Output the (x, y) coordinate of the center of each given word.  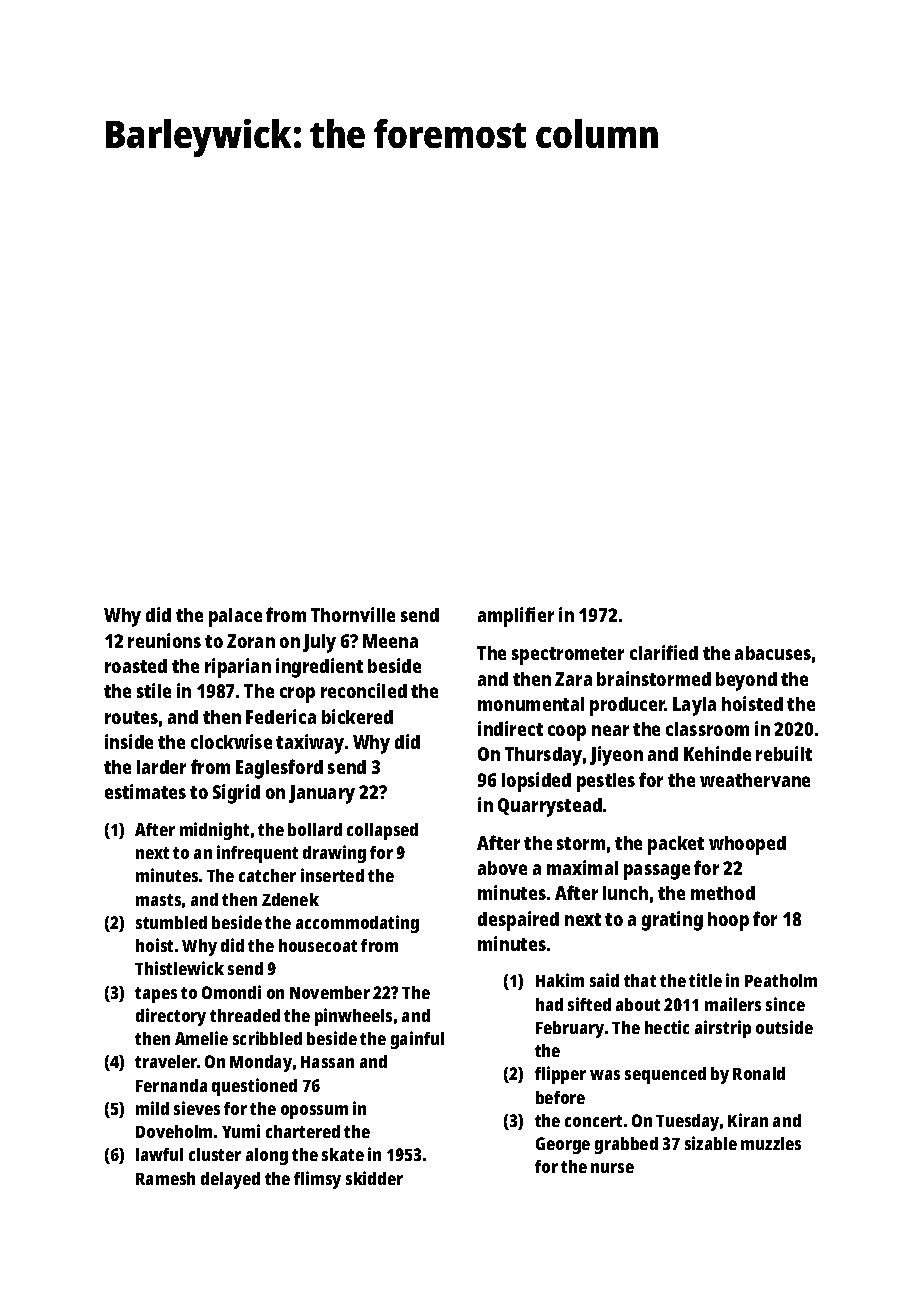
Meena (390, 641)
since (785, 1004)
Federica (281, 716)
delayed (230, 1180)
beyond (746, 681)
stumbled (171, 922)
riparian (238, 668)
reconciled (364, 690)
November (330, 992)
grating (672, 921)
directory (171, 1017)
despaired (518, 921)
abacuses (773, 653)
